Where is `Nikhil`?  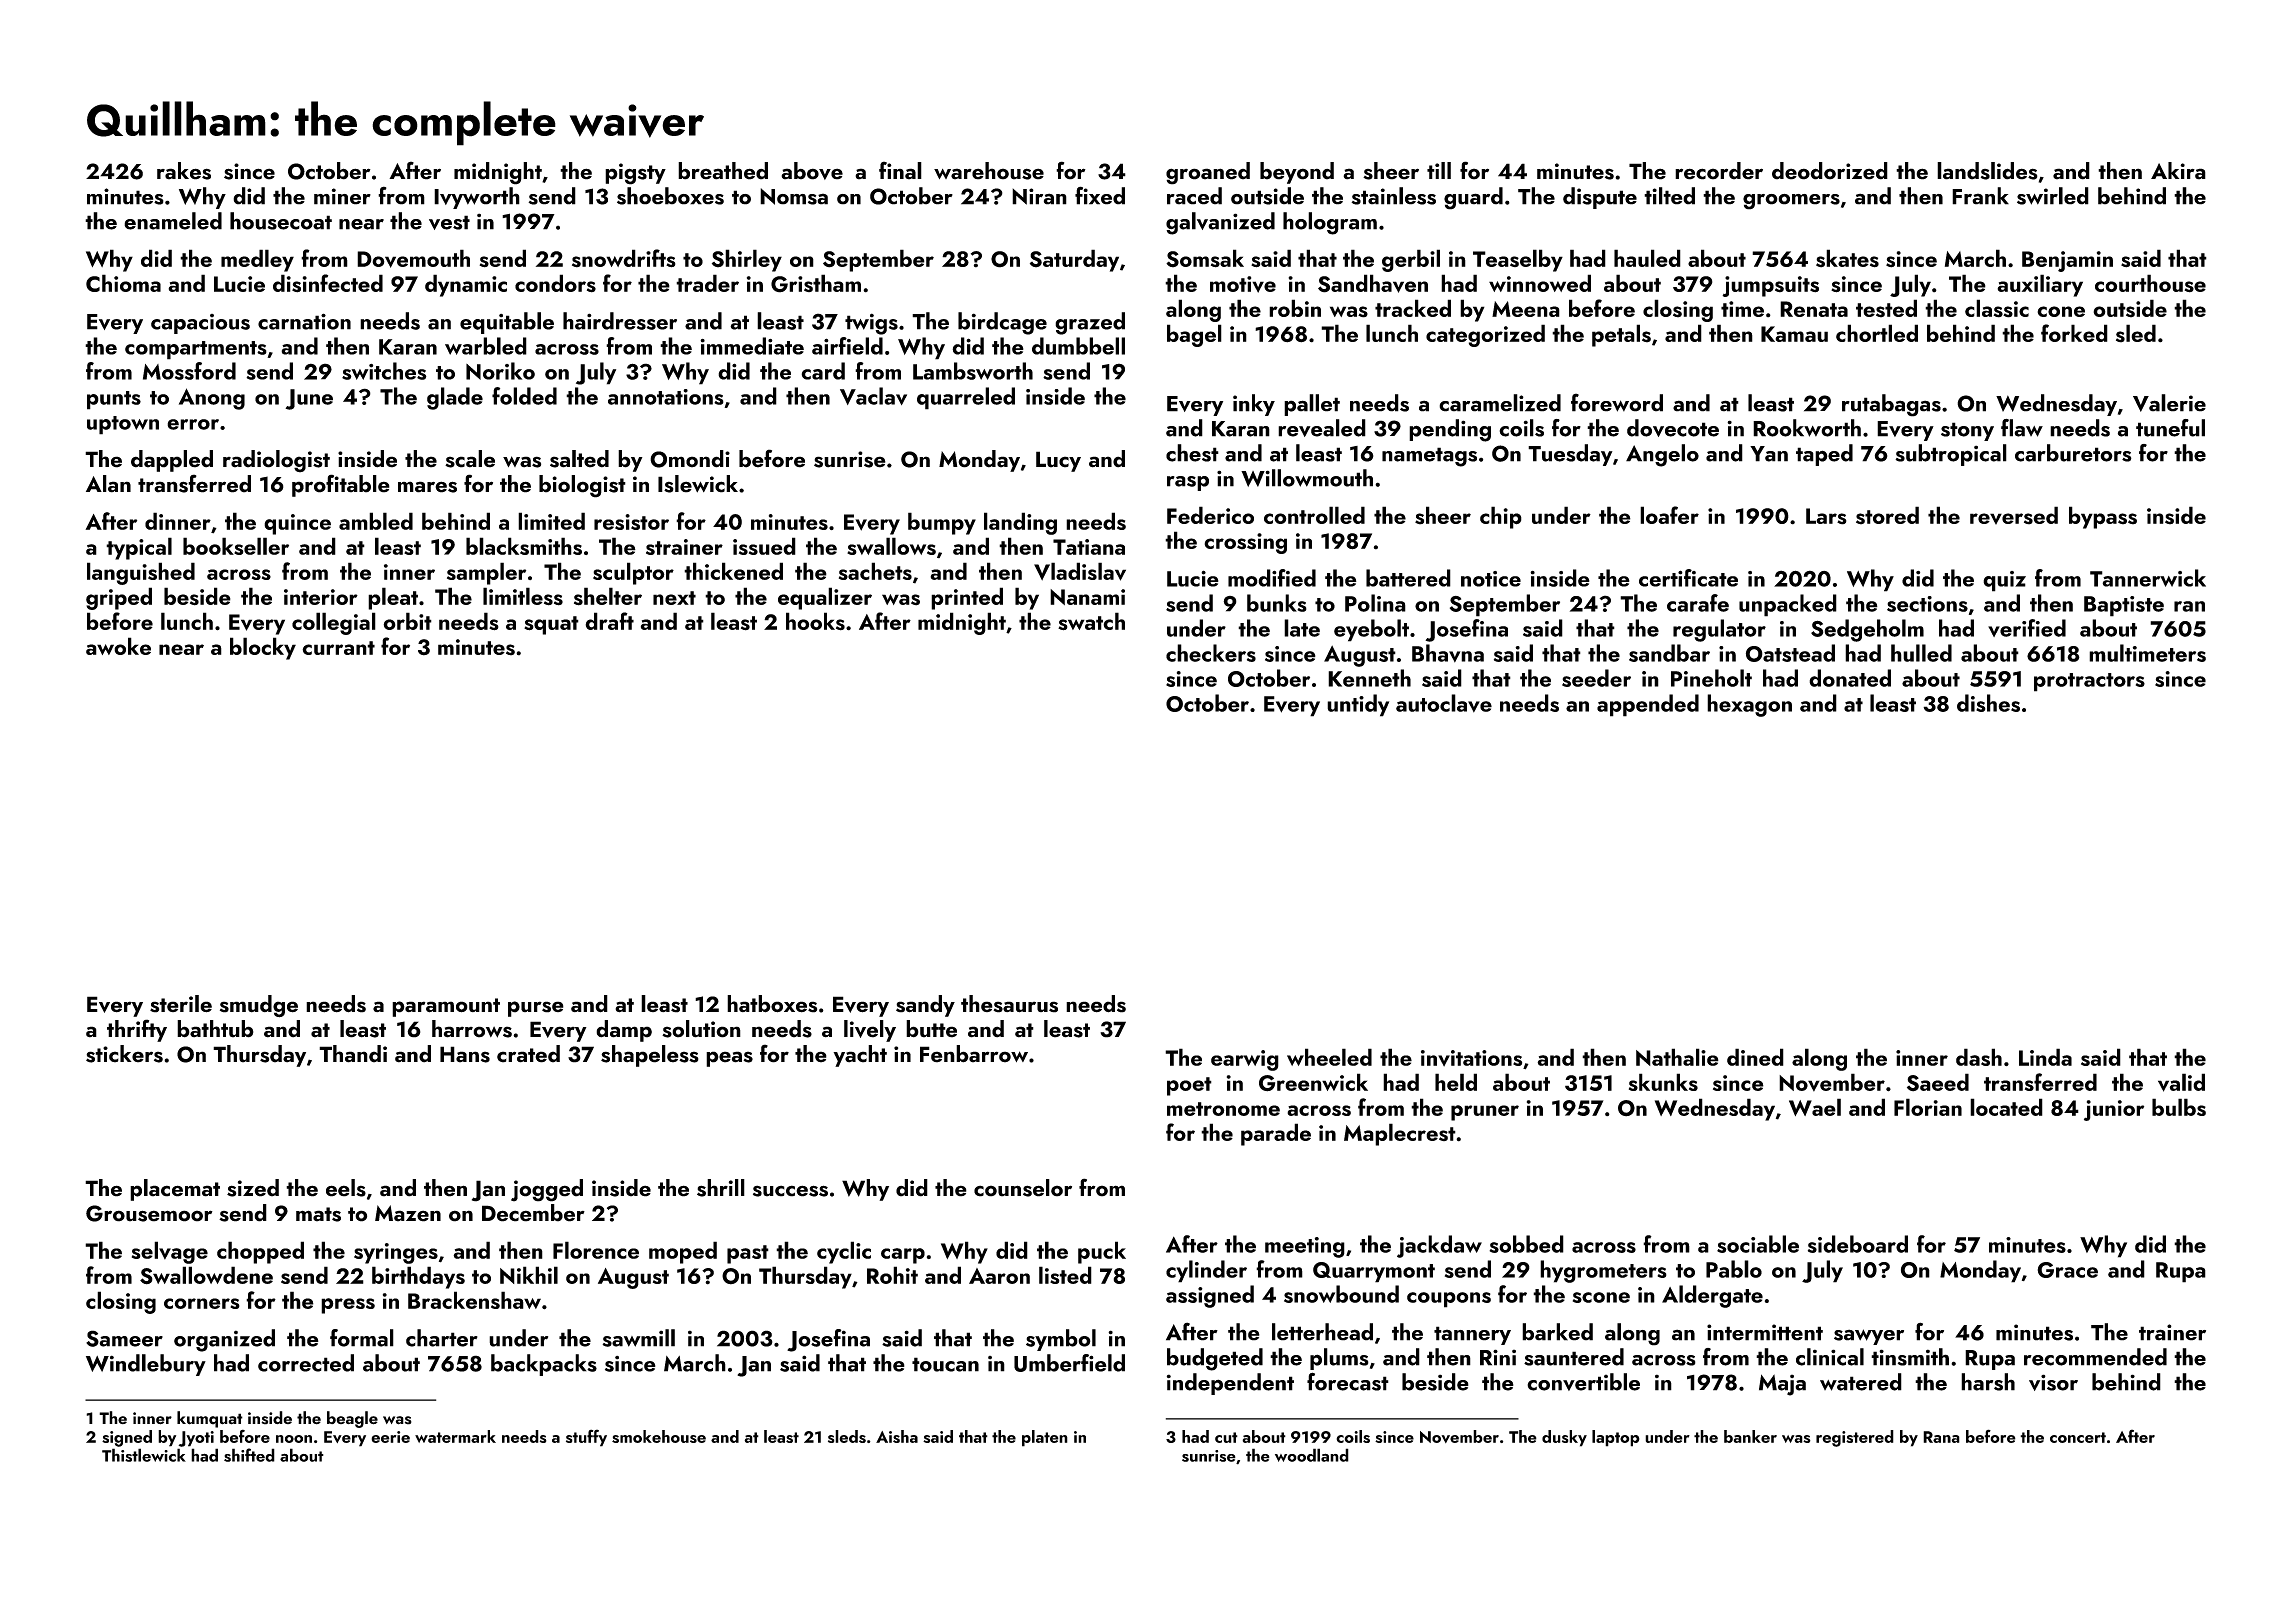
Nikhil is located at coordinates (529, 1275).
